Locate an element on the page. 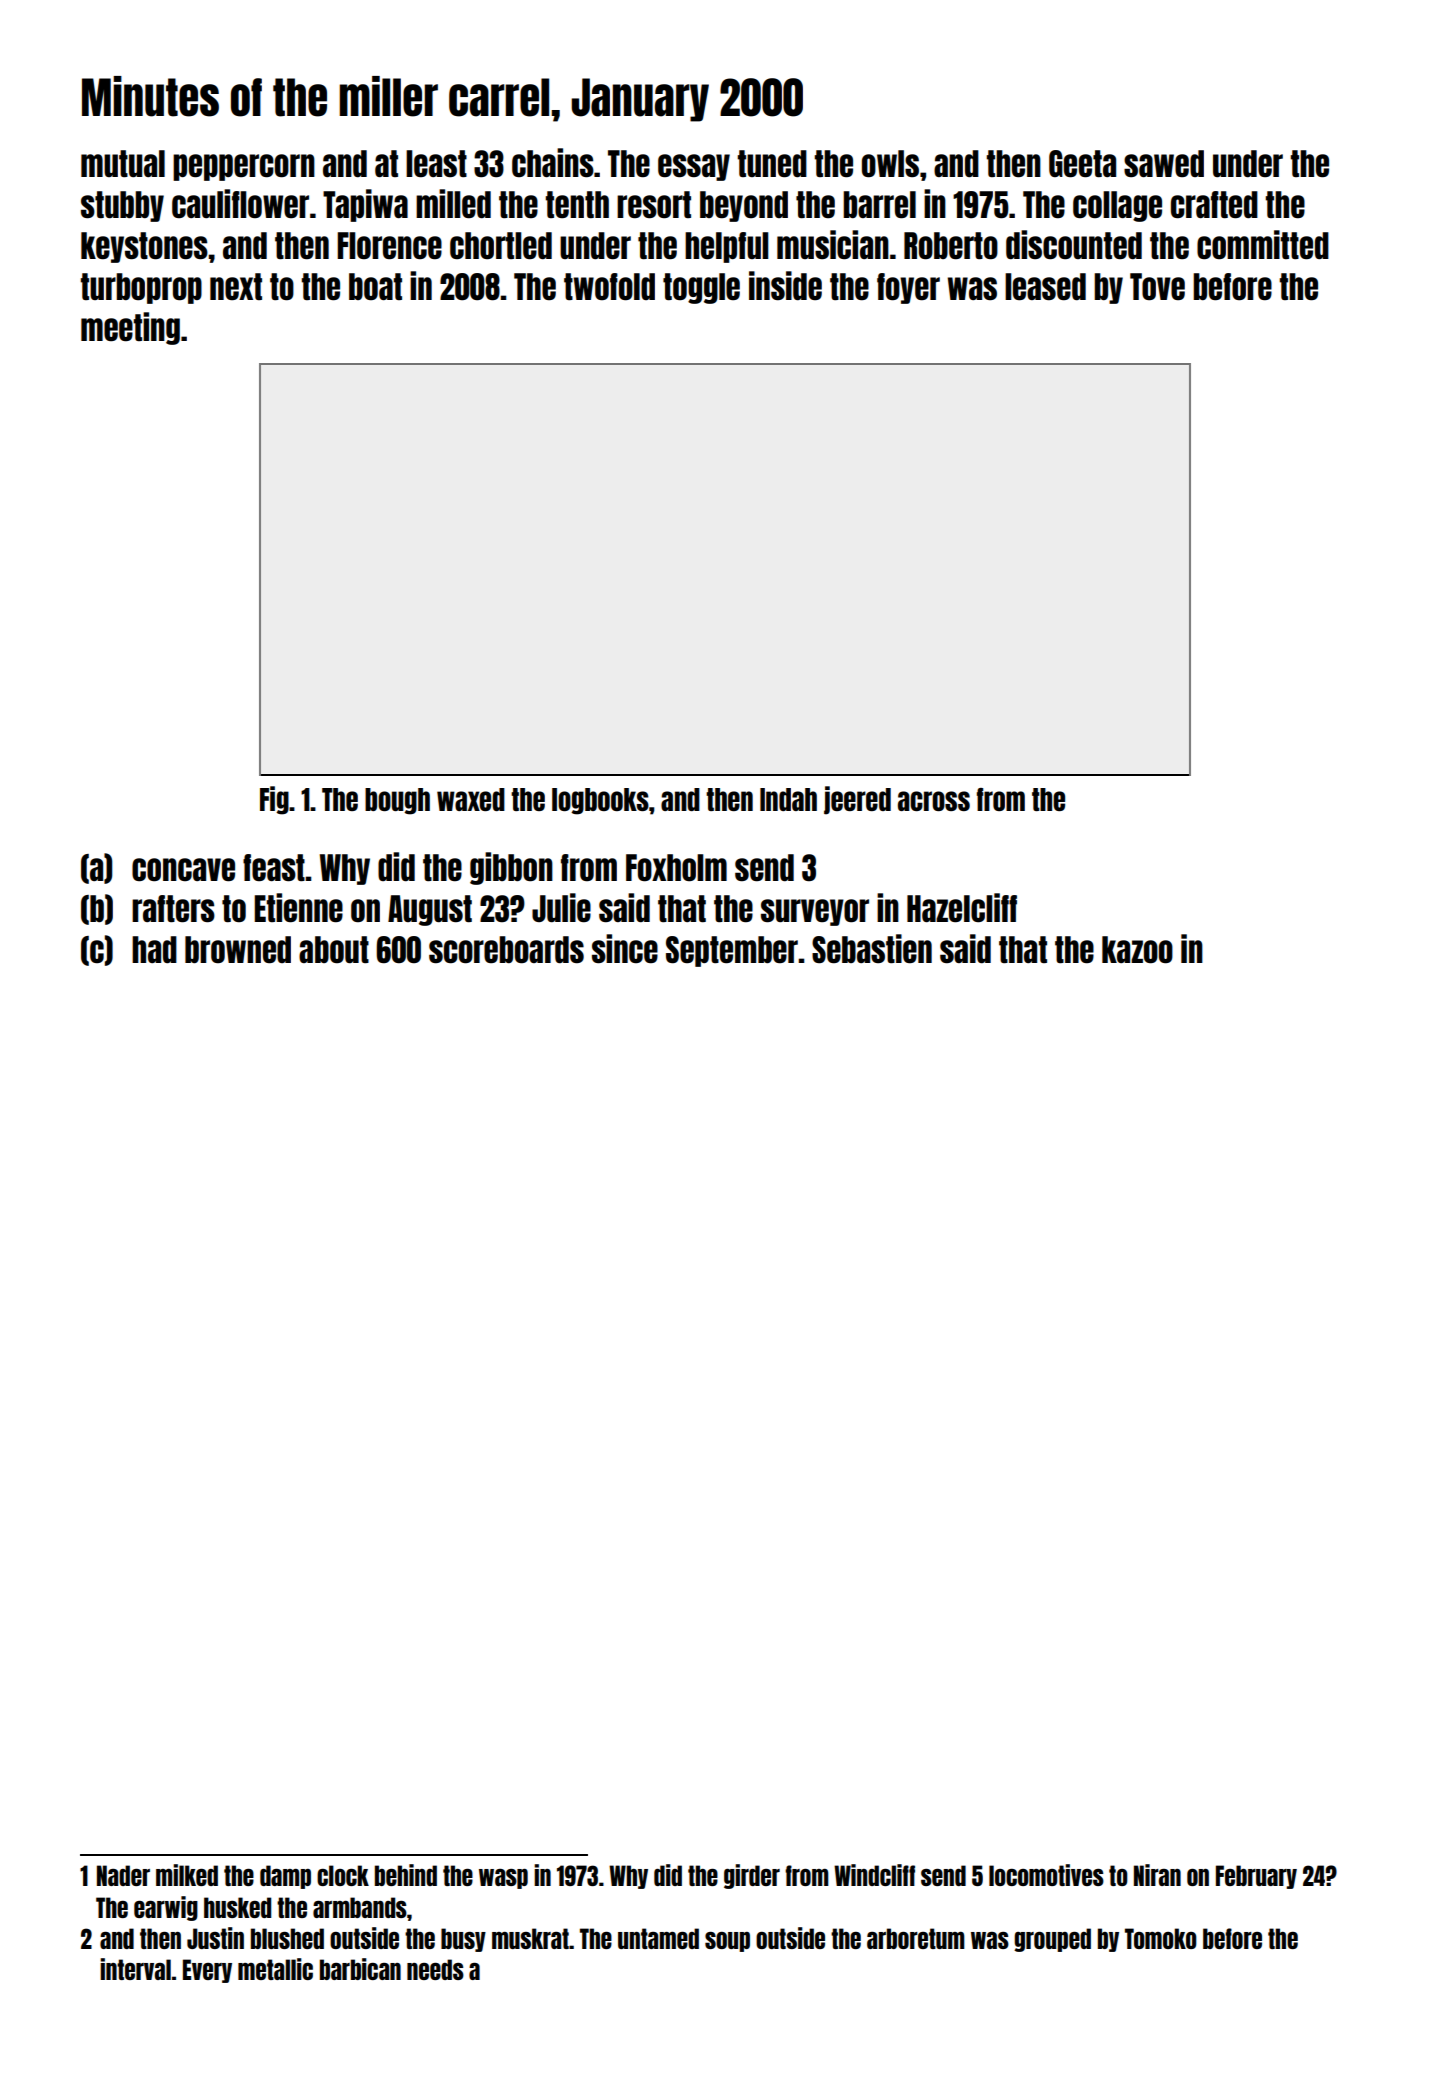  needs is located at coordinates (435, 1969).
